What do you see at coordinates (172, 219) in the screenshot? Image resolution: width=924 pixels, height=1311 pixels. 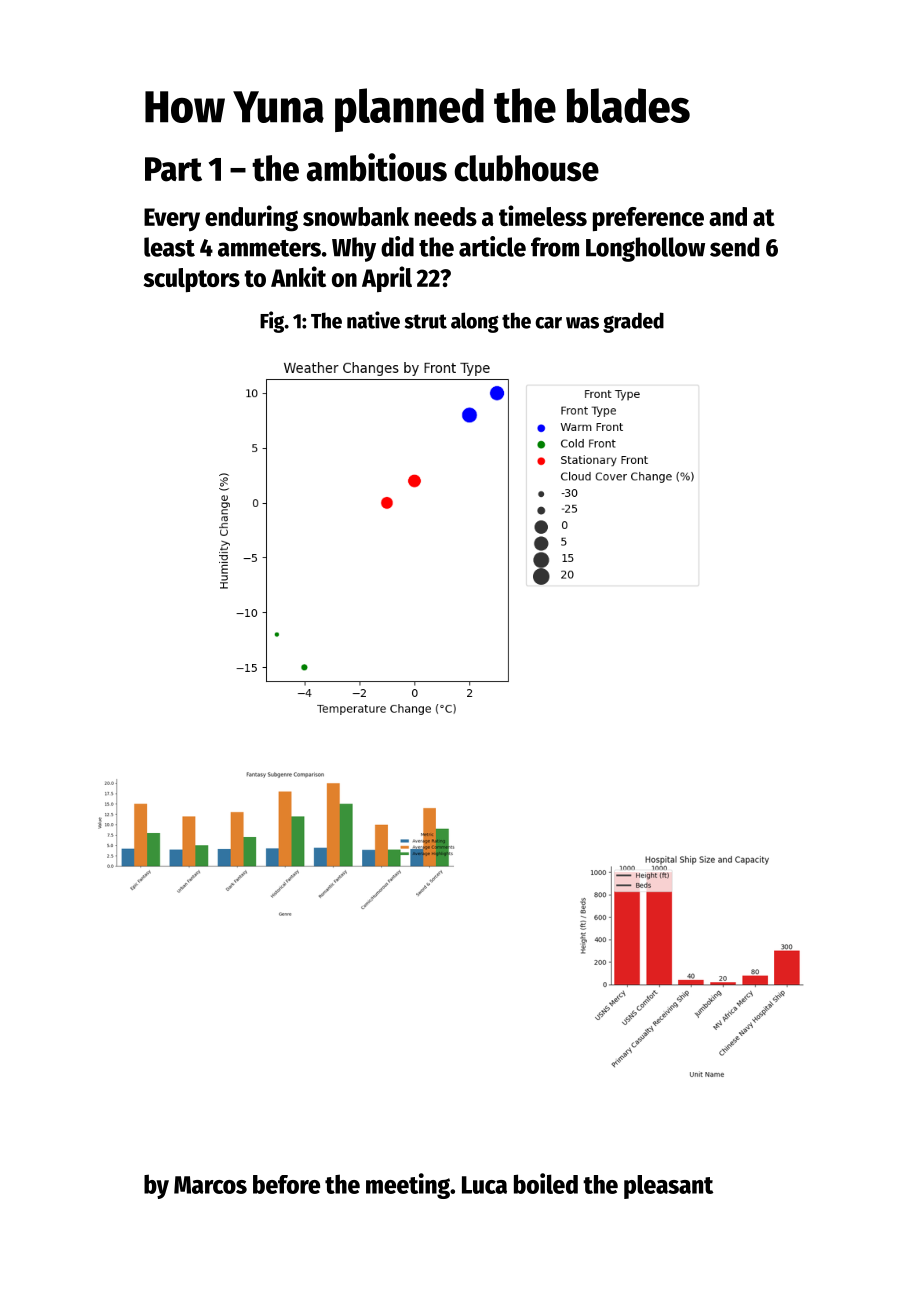 I see `Every` at bounding box center [172, 219].
